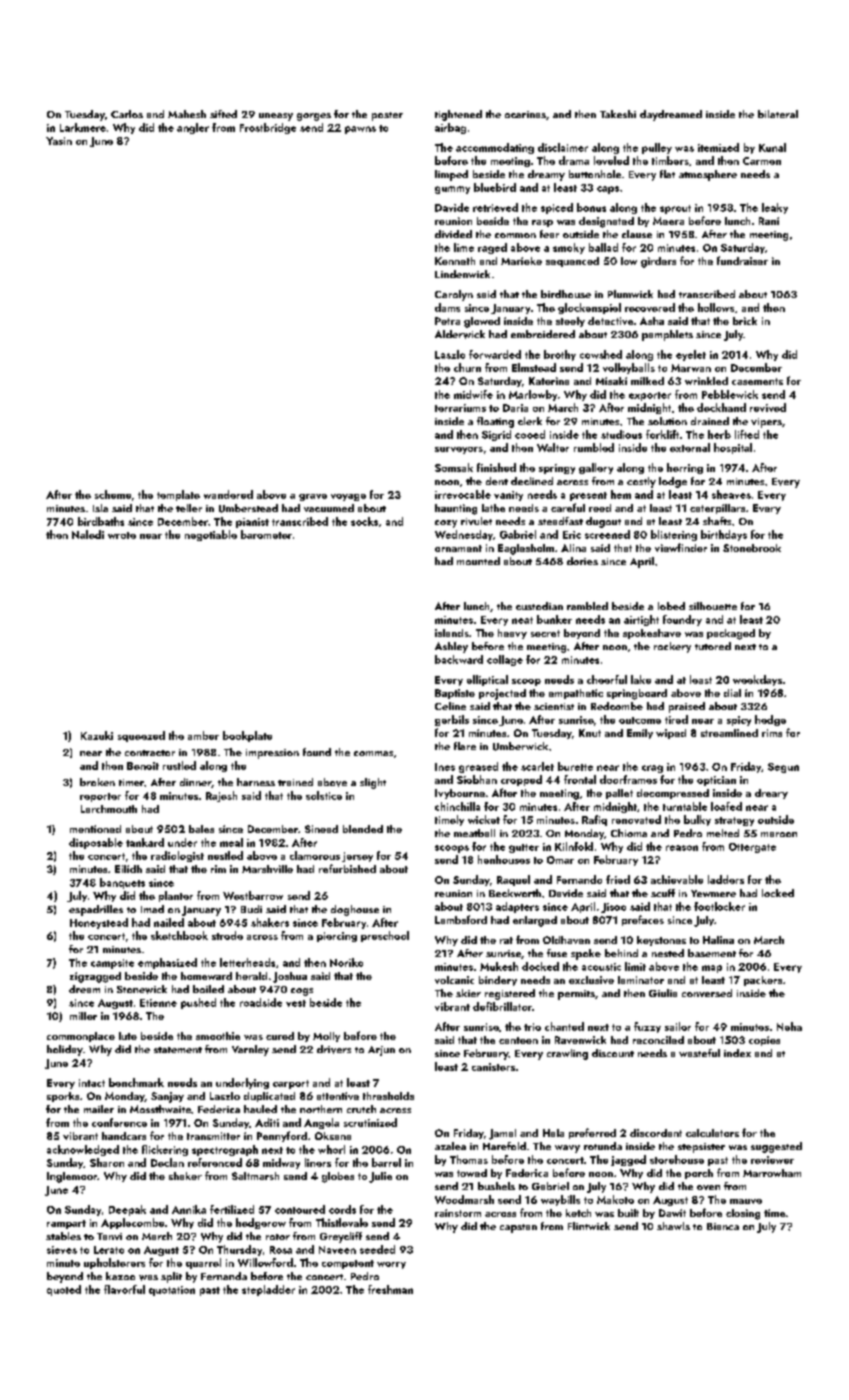  I want to click on Naledi, so click(88, 534).
